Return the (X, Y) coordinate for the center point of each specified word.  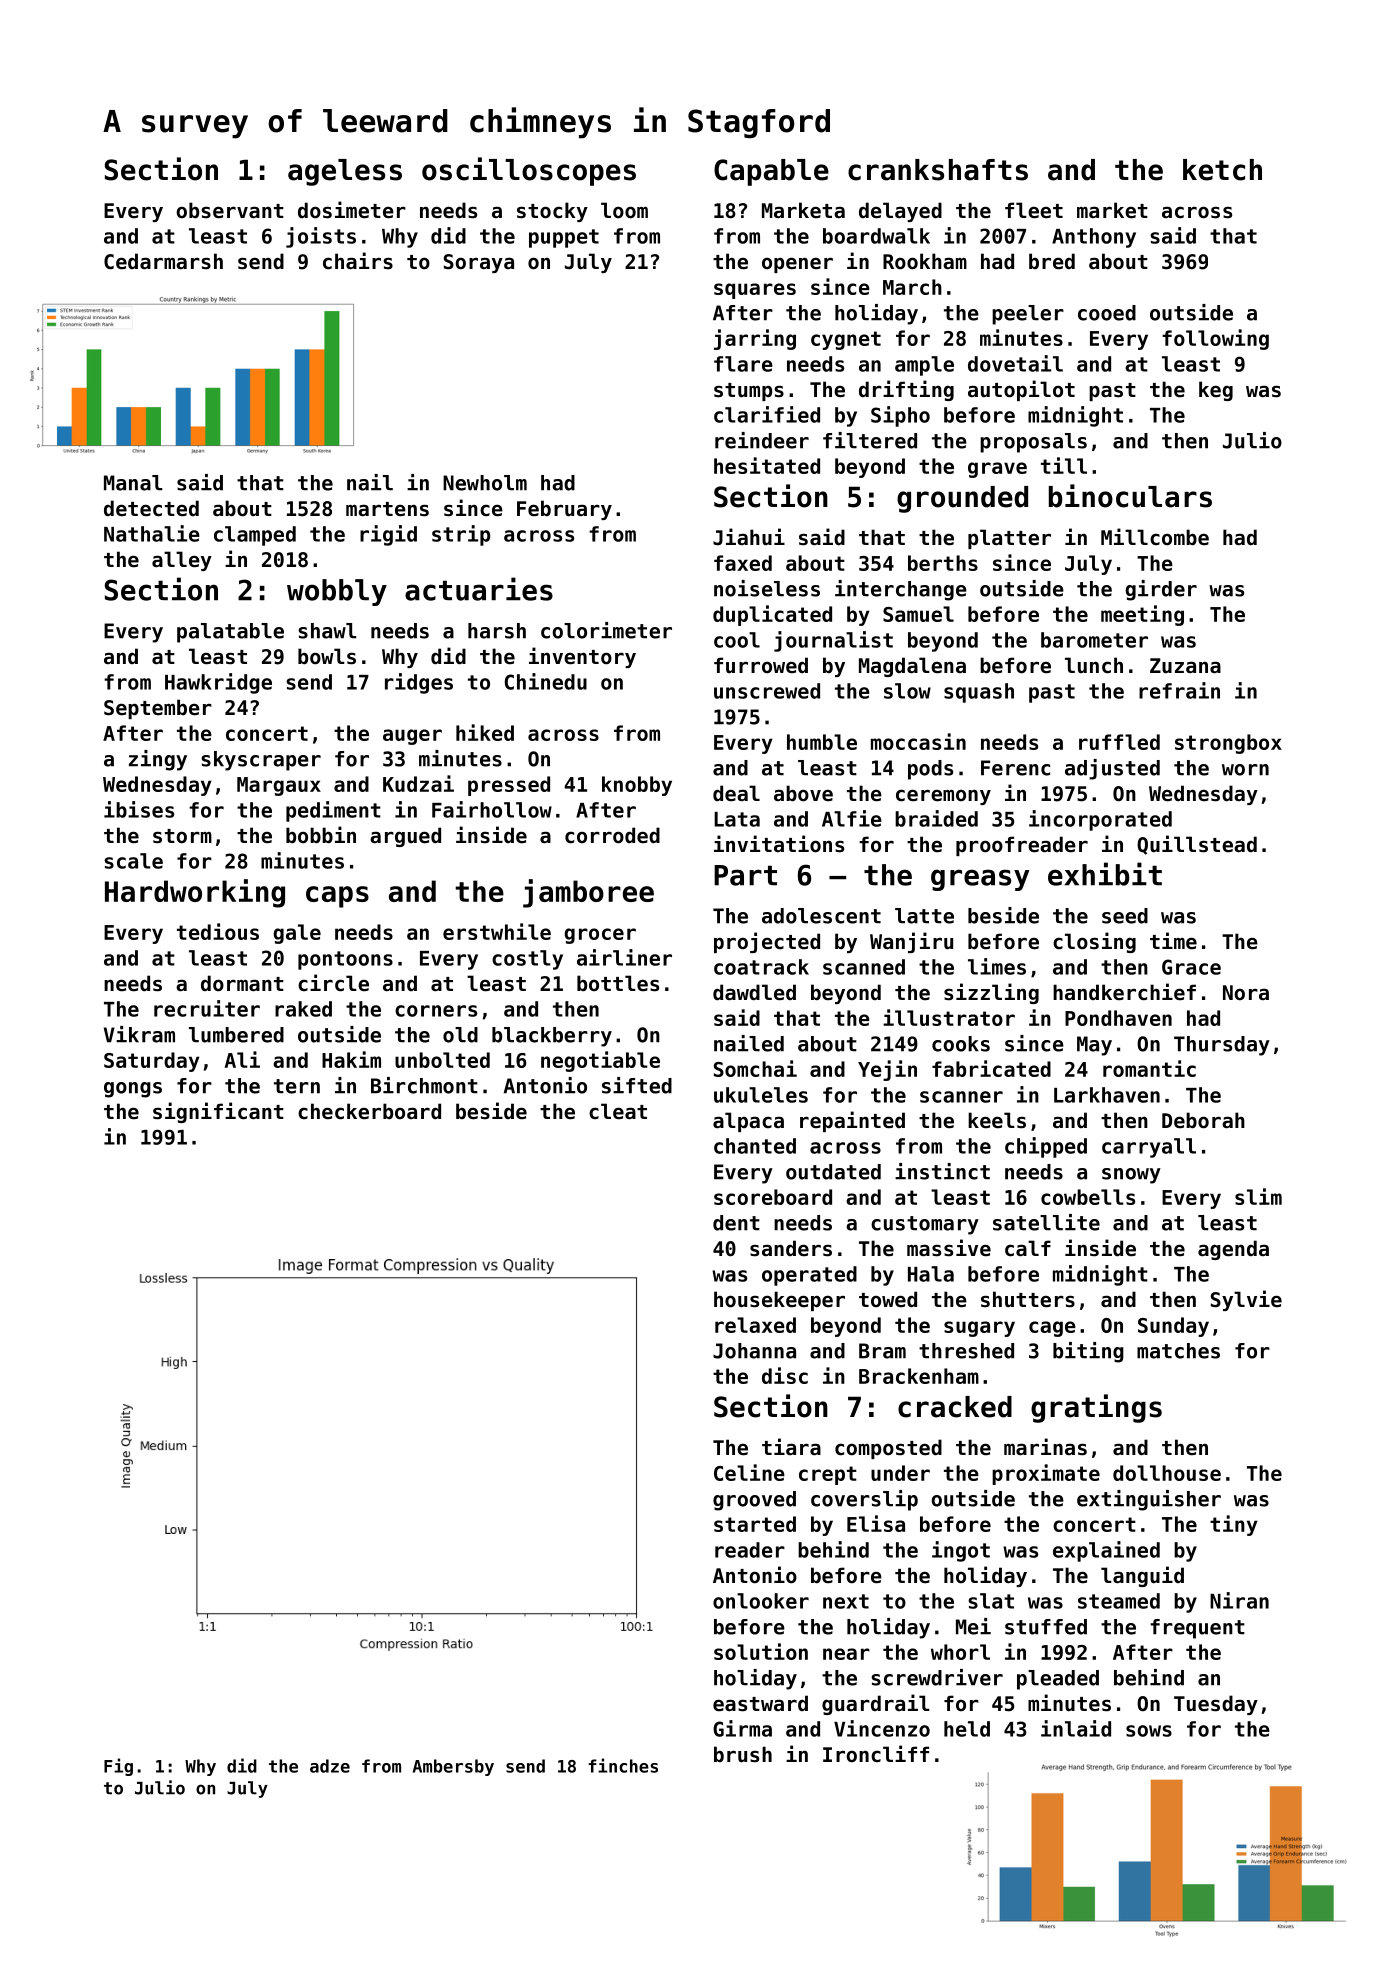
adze (330, 1766)
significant (218, 1112)
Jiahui (749, 537)
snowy (1131, 1176)
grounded (962, 499)
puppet (564, 238)
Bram (882, 1351)
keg (1216, 391)
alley (182, 561)
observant (230, 210)
